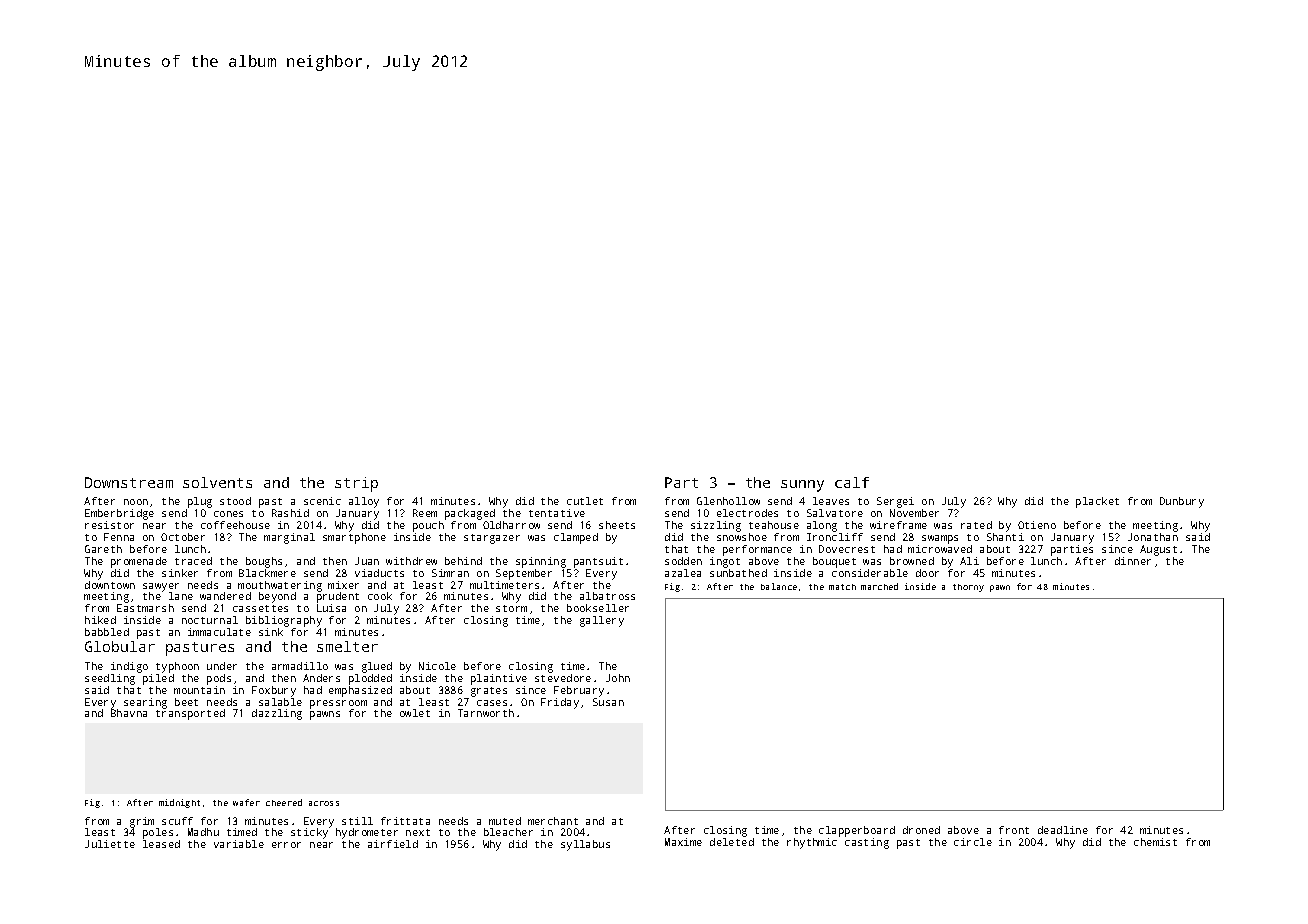 The height and width of the screenshot is (924, 1308). What do you see at coordinates (486, 713) in the screenshot?
I see `Tarnworth` at bounding box center [486, 713].
